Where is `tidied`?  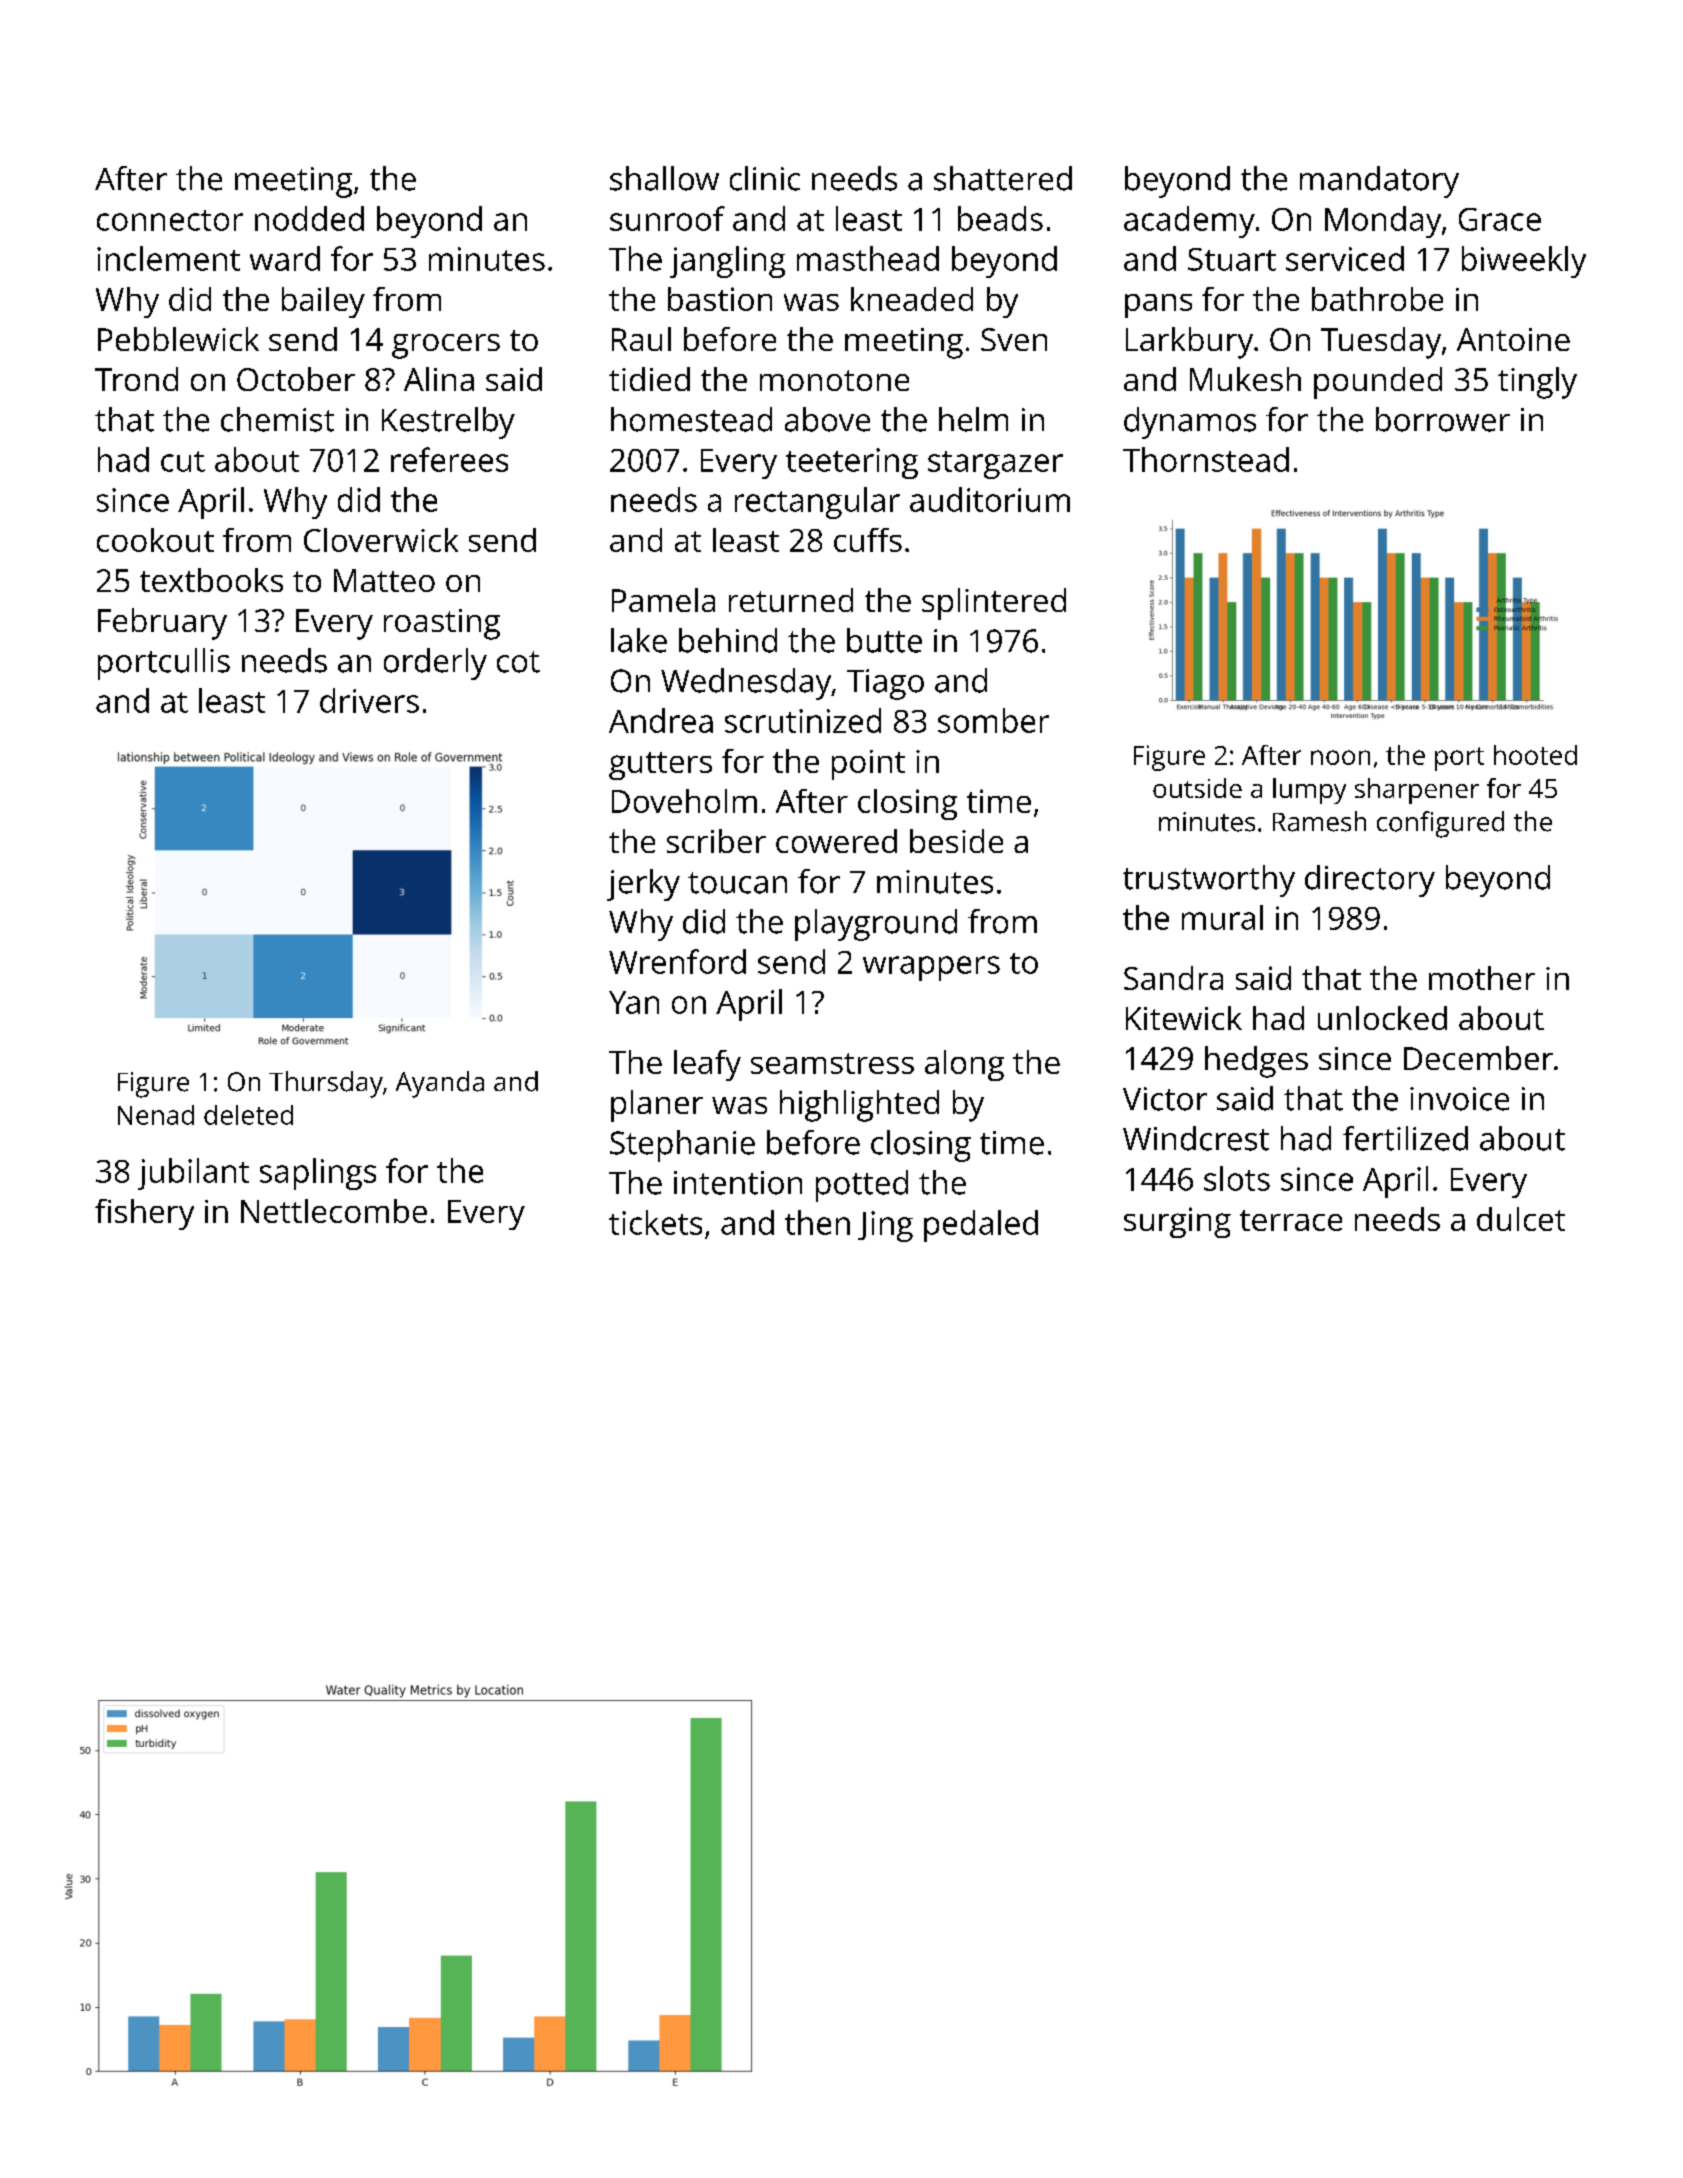
tidied is located at coordinates (649, 379).
